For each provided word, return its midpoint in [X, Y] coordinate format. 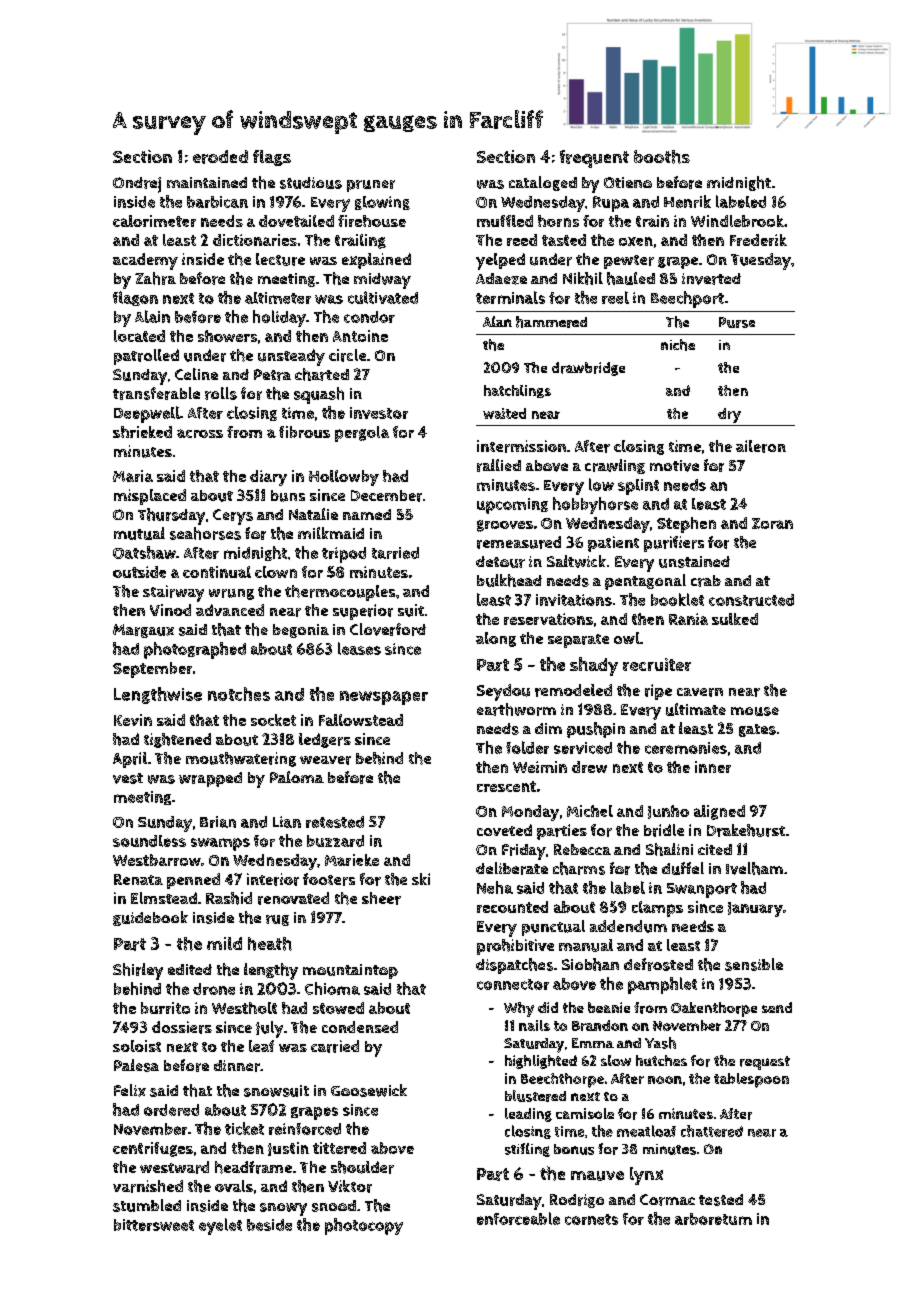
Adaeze [501, 279]
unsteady [291, 357]
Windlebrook [737, 221]
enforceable [518, 1218]
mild [224, 943]
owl [627, 638]
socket [273, 720]
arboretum [713, 1219]
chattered [712, 1131]
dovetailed [296, 221]
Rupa [611, 204]
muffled [505, 221]
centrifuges [153, 1149]
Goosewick [369, 1090]
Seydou [503, 692]
